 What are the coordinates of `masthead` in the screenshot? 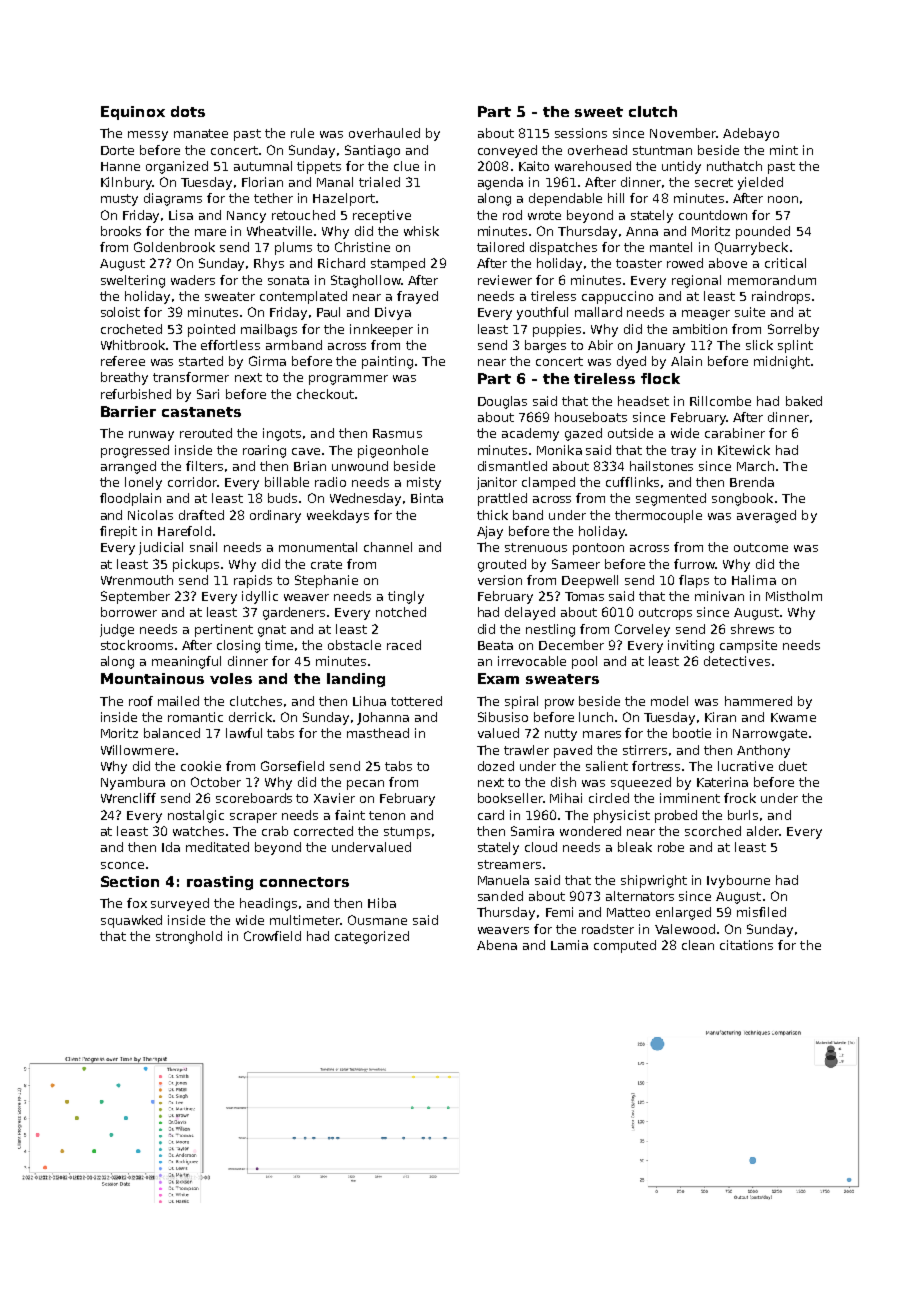 It's located at (378, 733).
